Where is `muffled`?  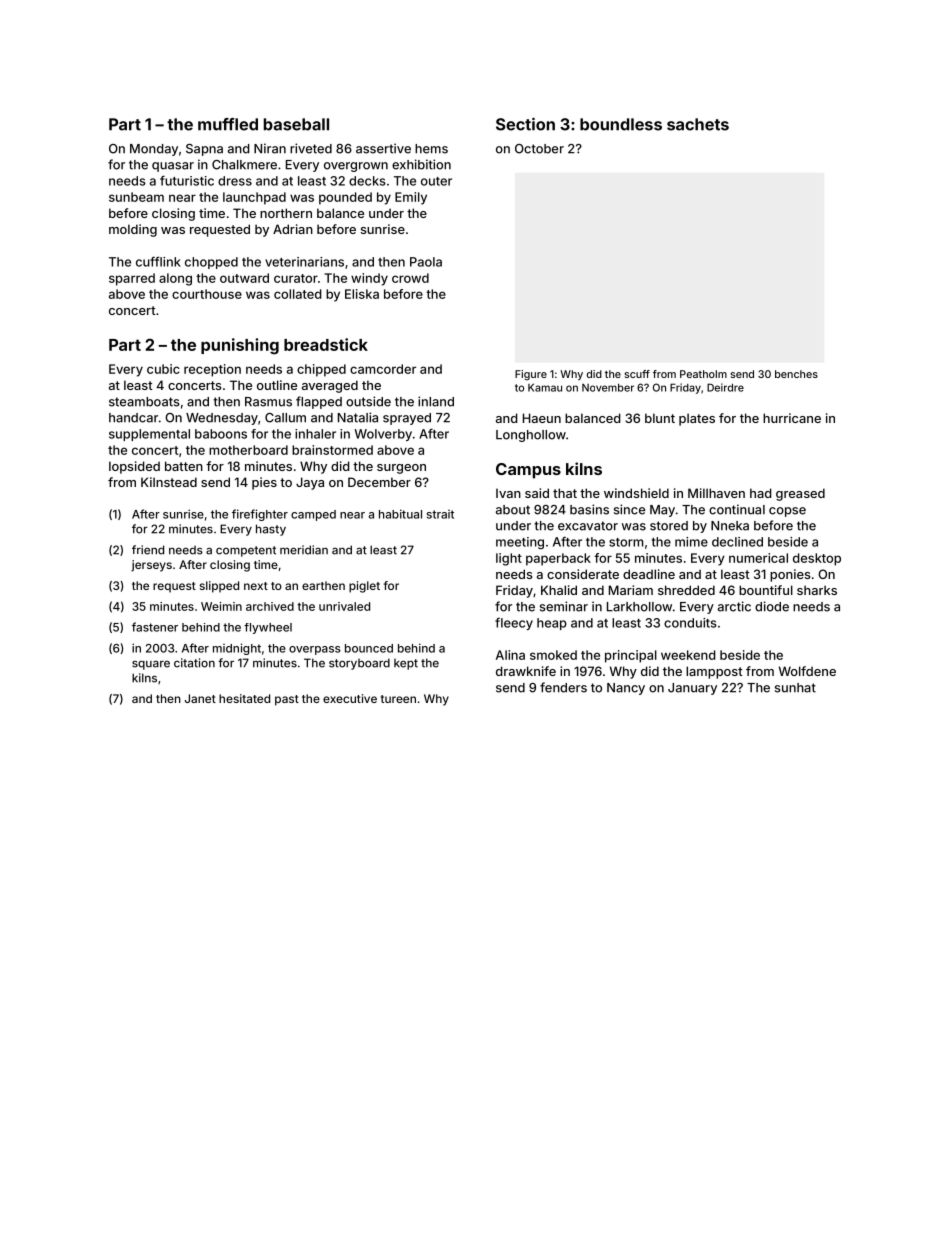 muffled is located at coordinates (228, 124).
